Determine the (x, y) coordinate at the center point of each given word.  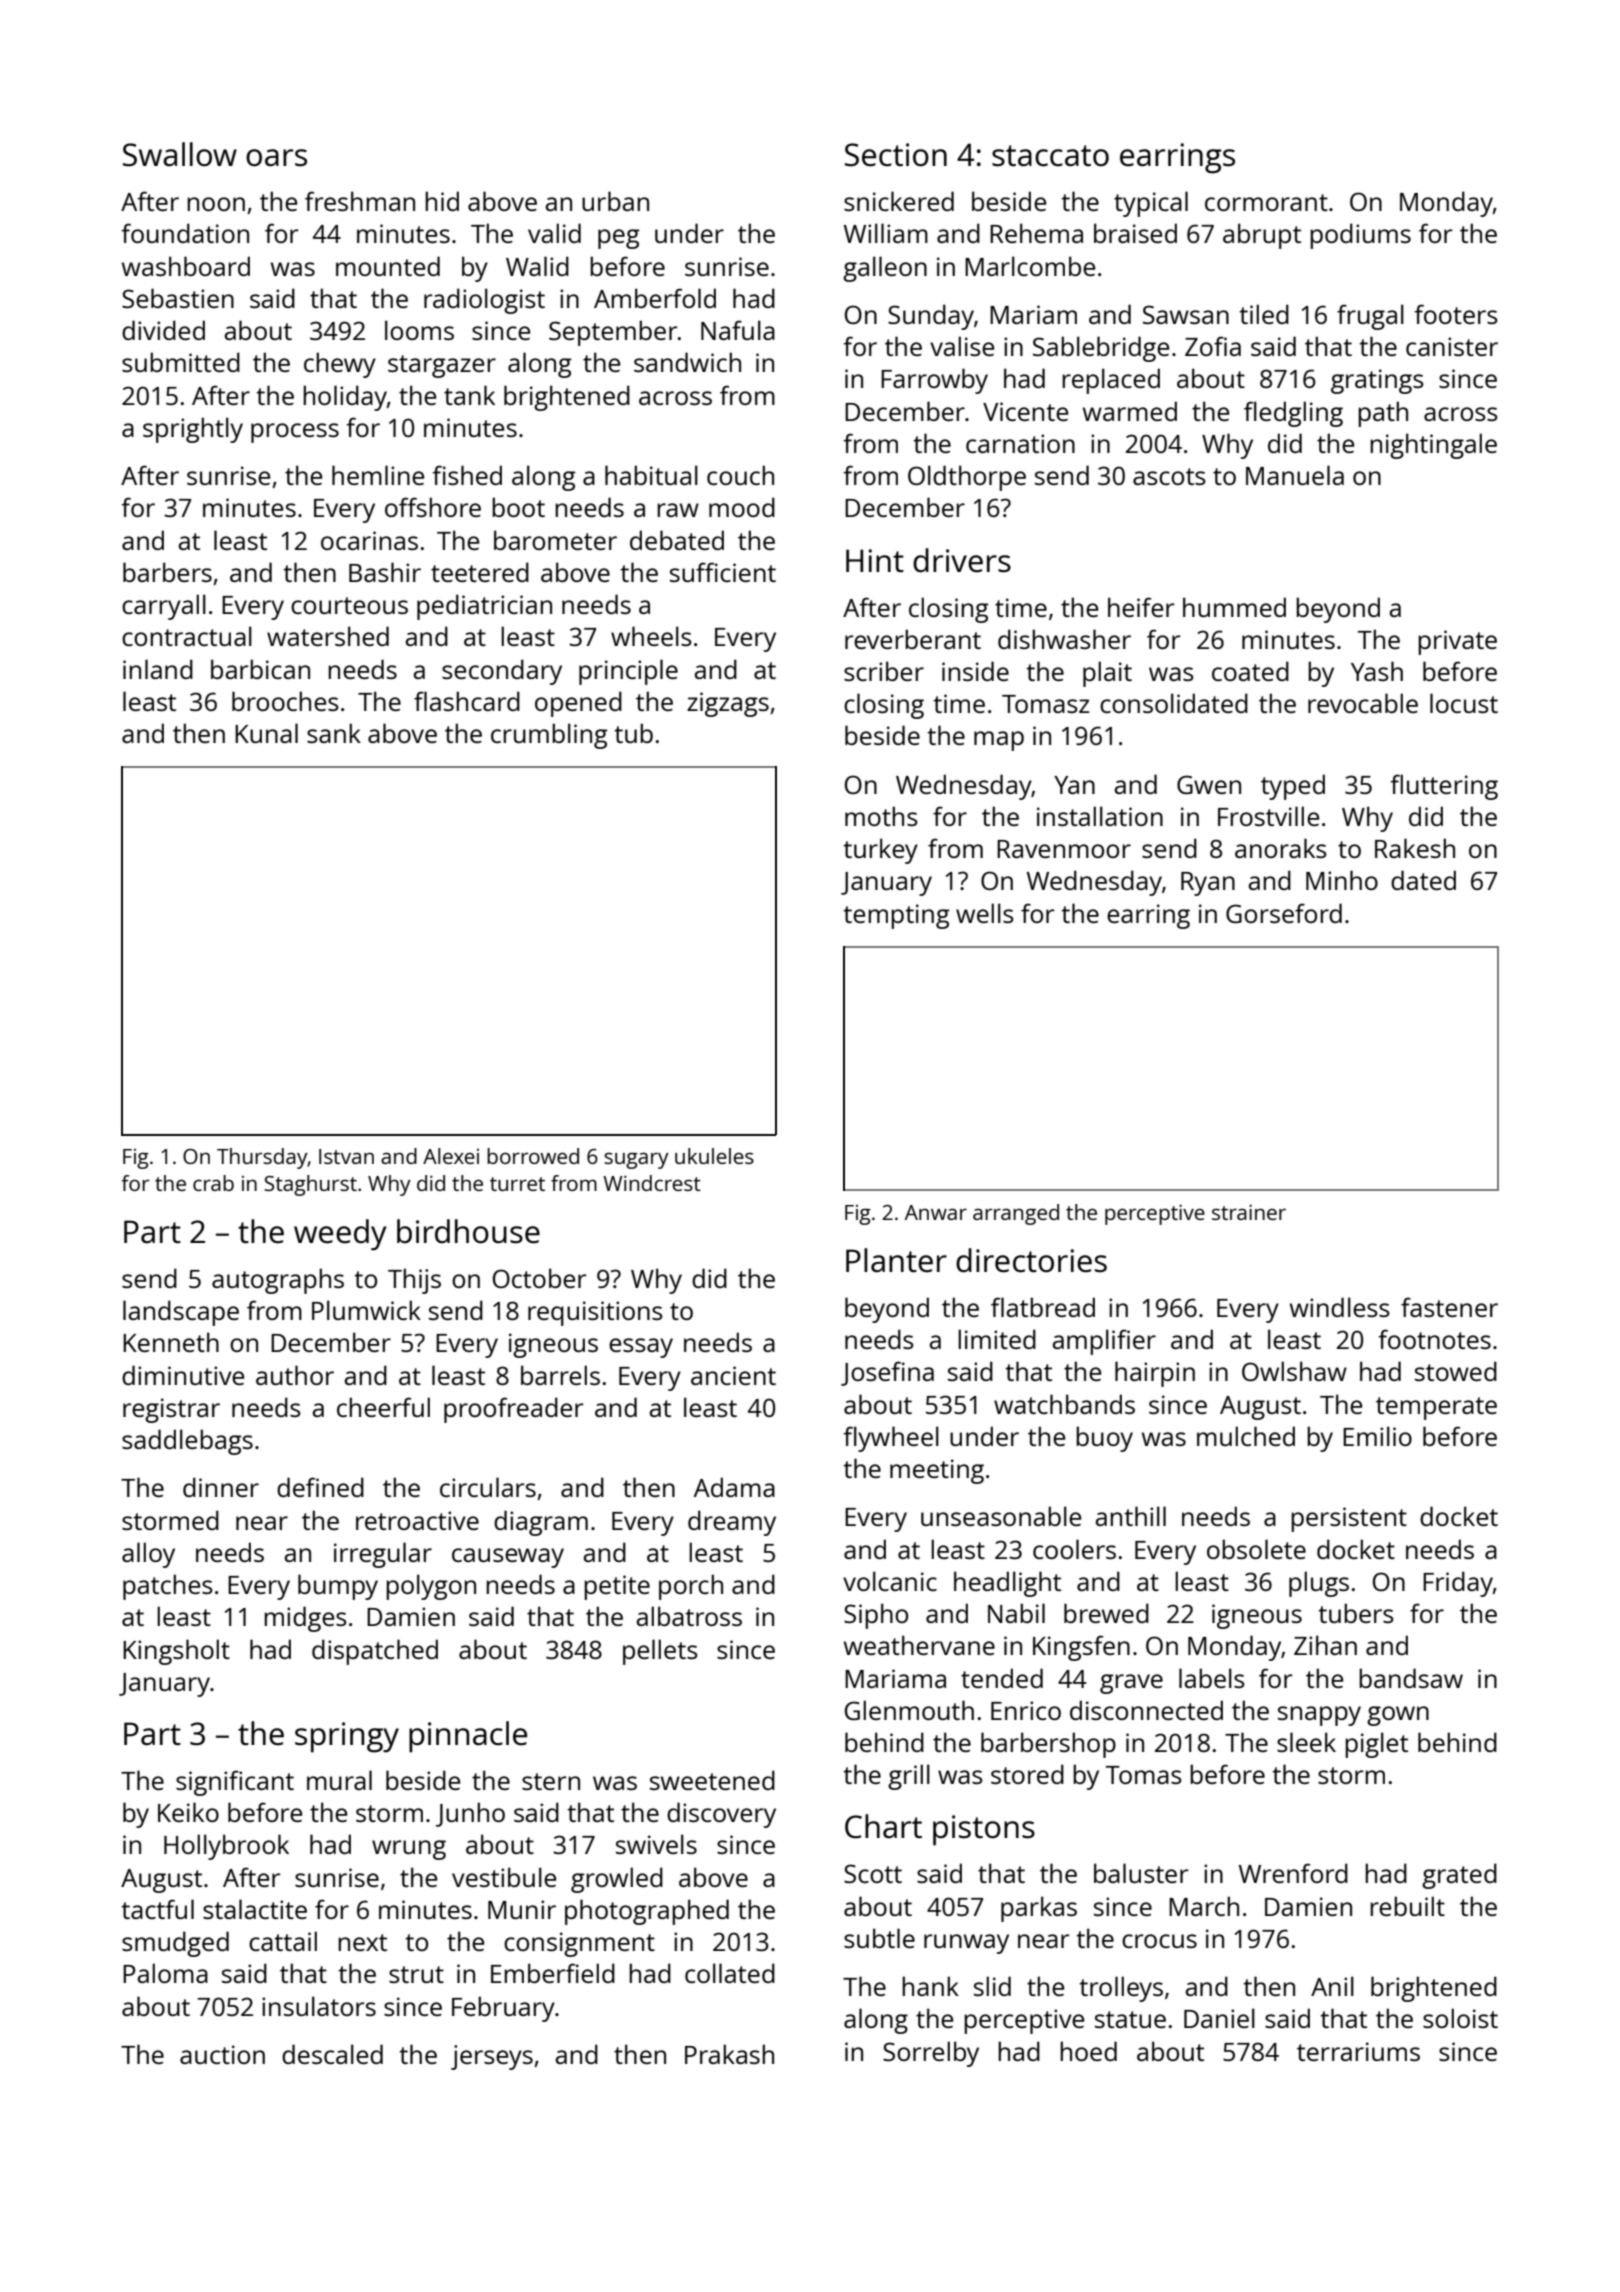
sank (334, 733)
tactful (157, 1909)
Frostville (1268, 816)
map (999, 741)
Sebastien (178, 298)
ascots (1169, 476)
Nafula (738, 330)
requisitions (595, 1313)
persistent (1349, 1519)
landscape (181, 1313)
